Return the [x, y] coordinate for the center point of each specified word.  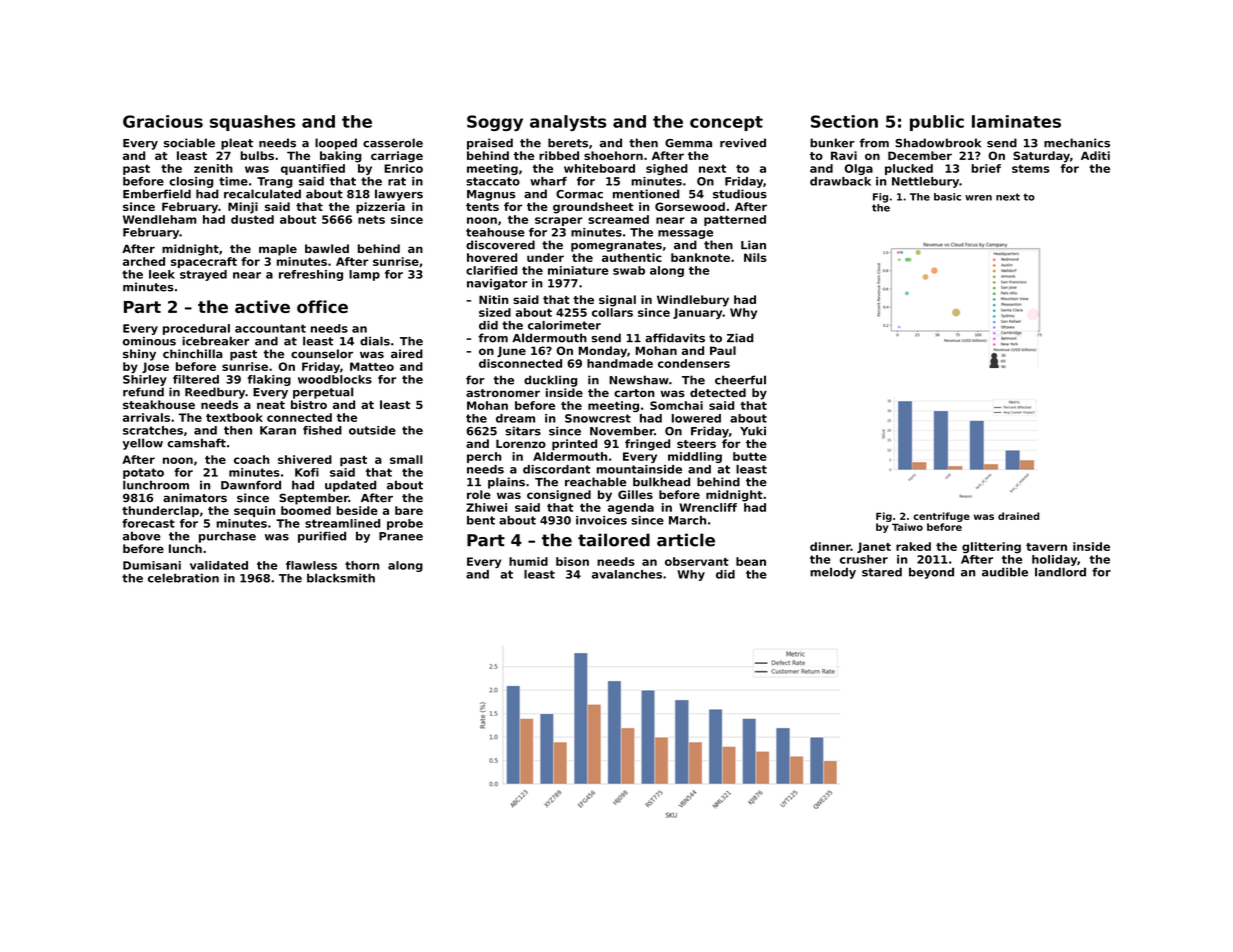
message [685, 234]
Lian [753, 245]
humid [528, 561]
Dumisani [152, 565]
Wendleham [160, 219]
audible [1005, 572]
